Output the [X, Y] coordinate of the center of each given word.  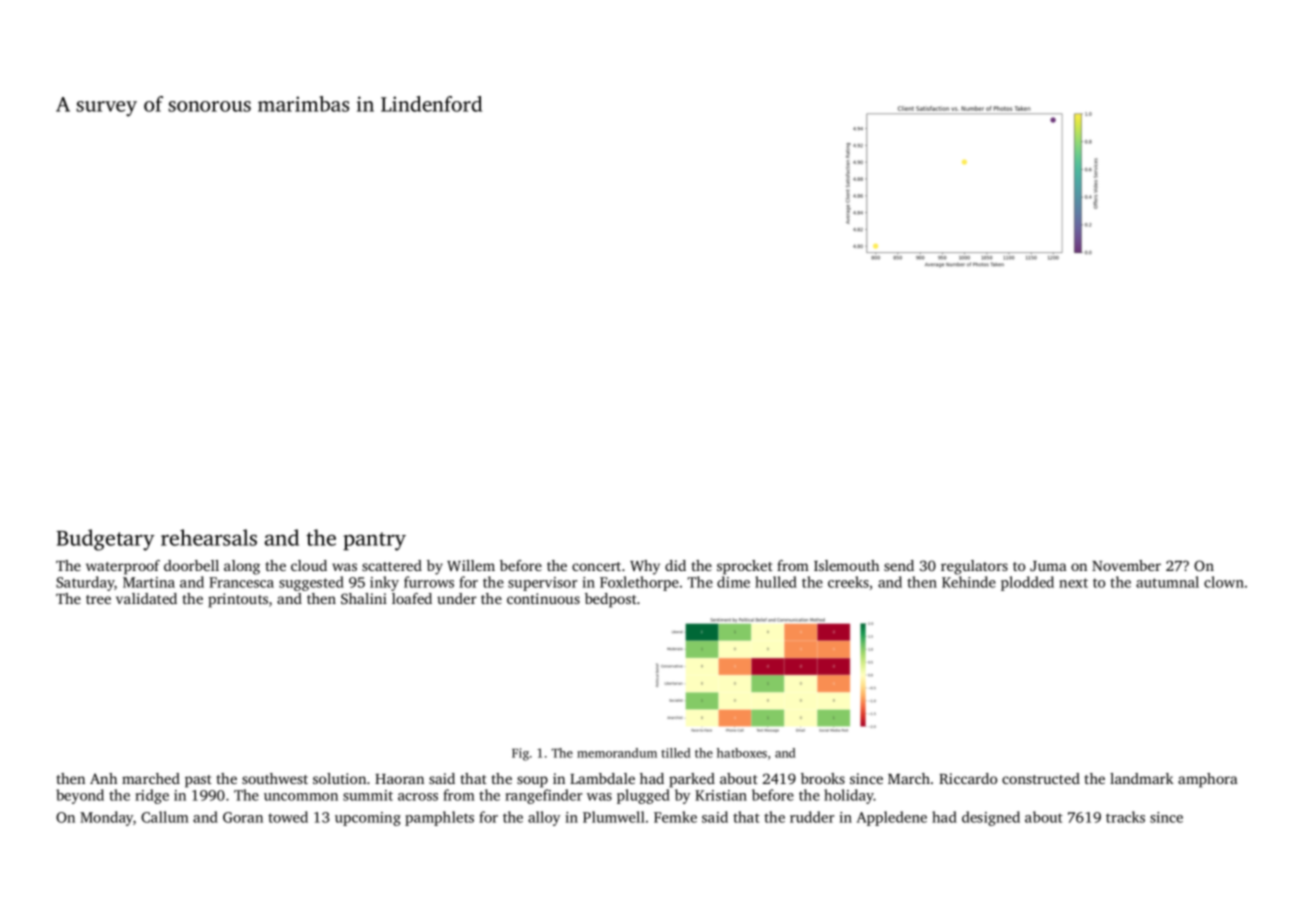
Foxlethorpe [639, 583]
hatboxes [742, 753]
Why [645, 567]
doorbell [191, 565]
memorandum [617, 753]
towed [288, 817]
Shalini [364, 598]
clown [1224, 582]
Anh [103, 778]
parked [692, 780]
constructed [1041, 778]
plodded [1027, 583]
